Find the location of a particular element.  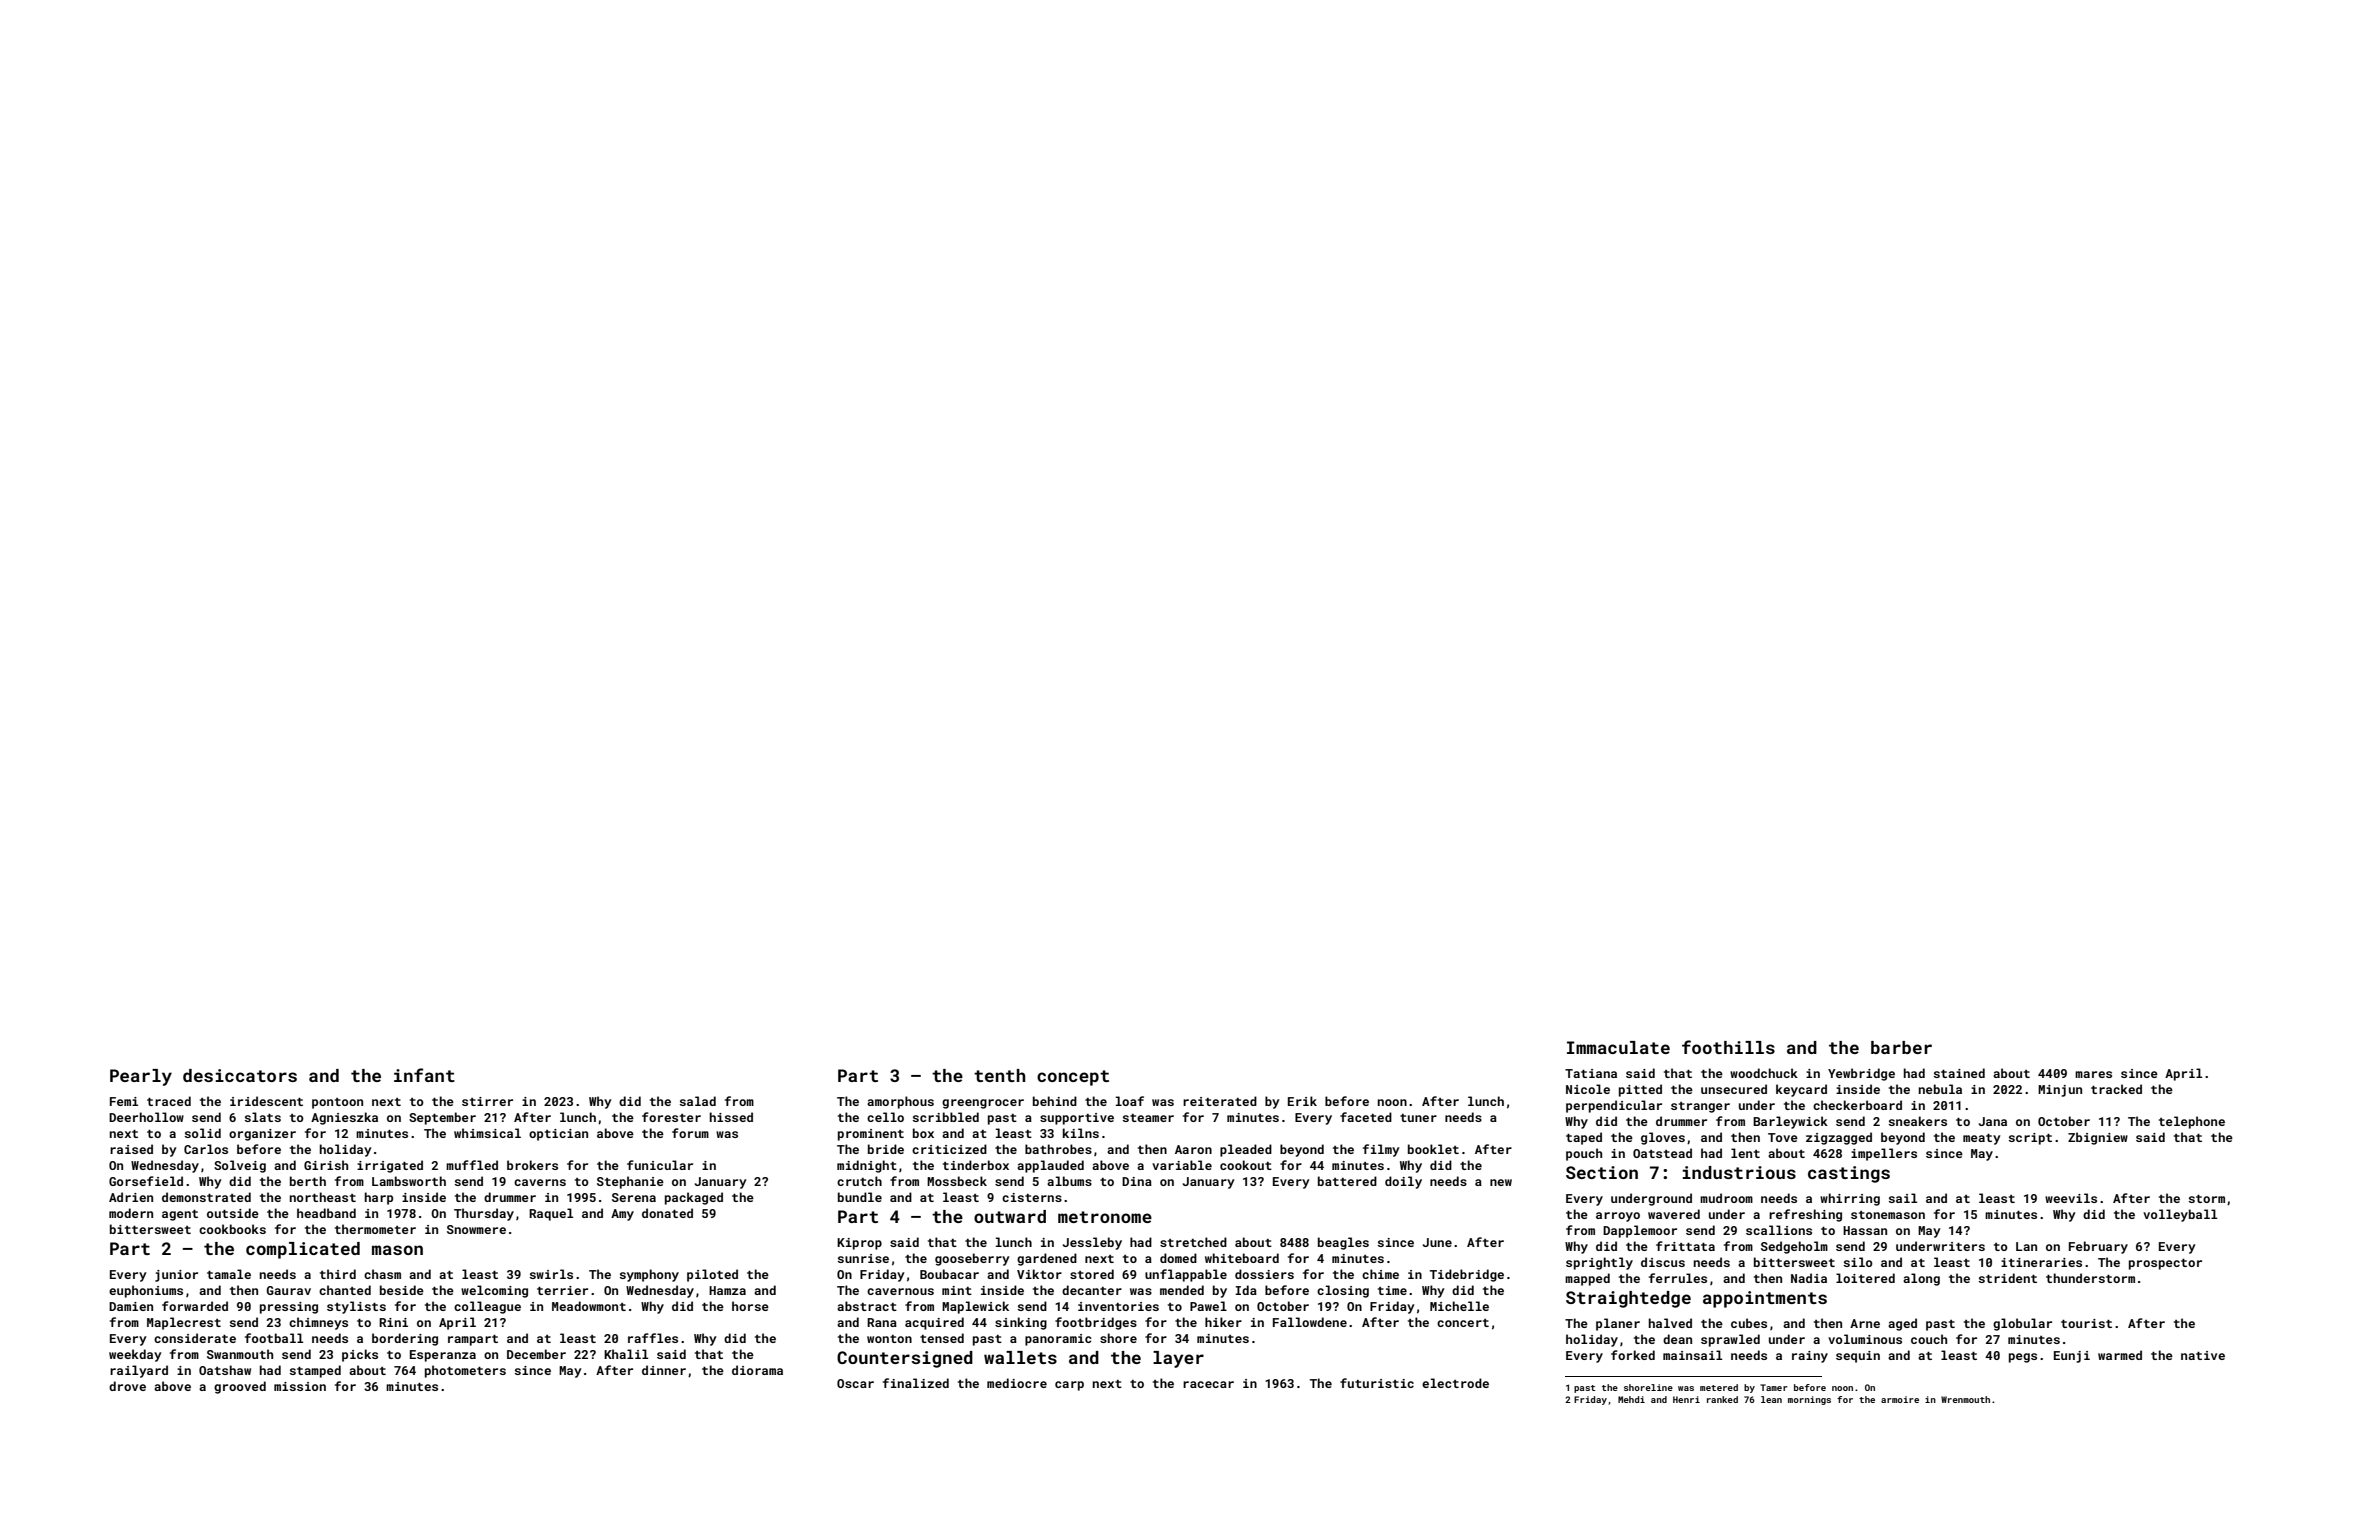

traced is located at coordinates (169, 1101).
